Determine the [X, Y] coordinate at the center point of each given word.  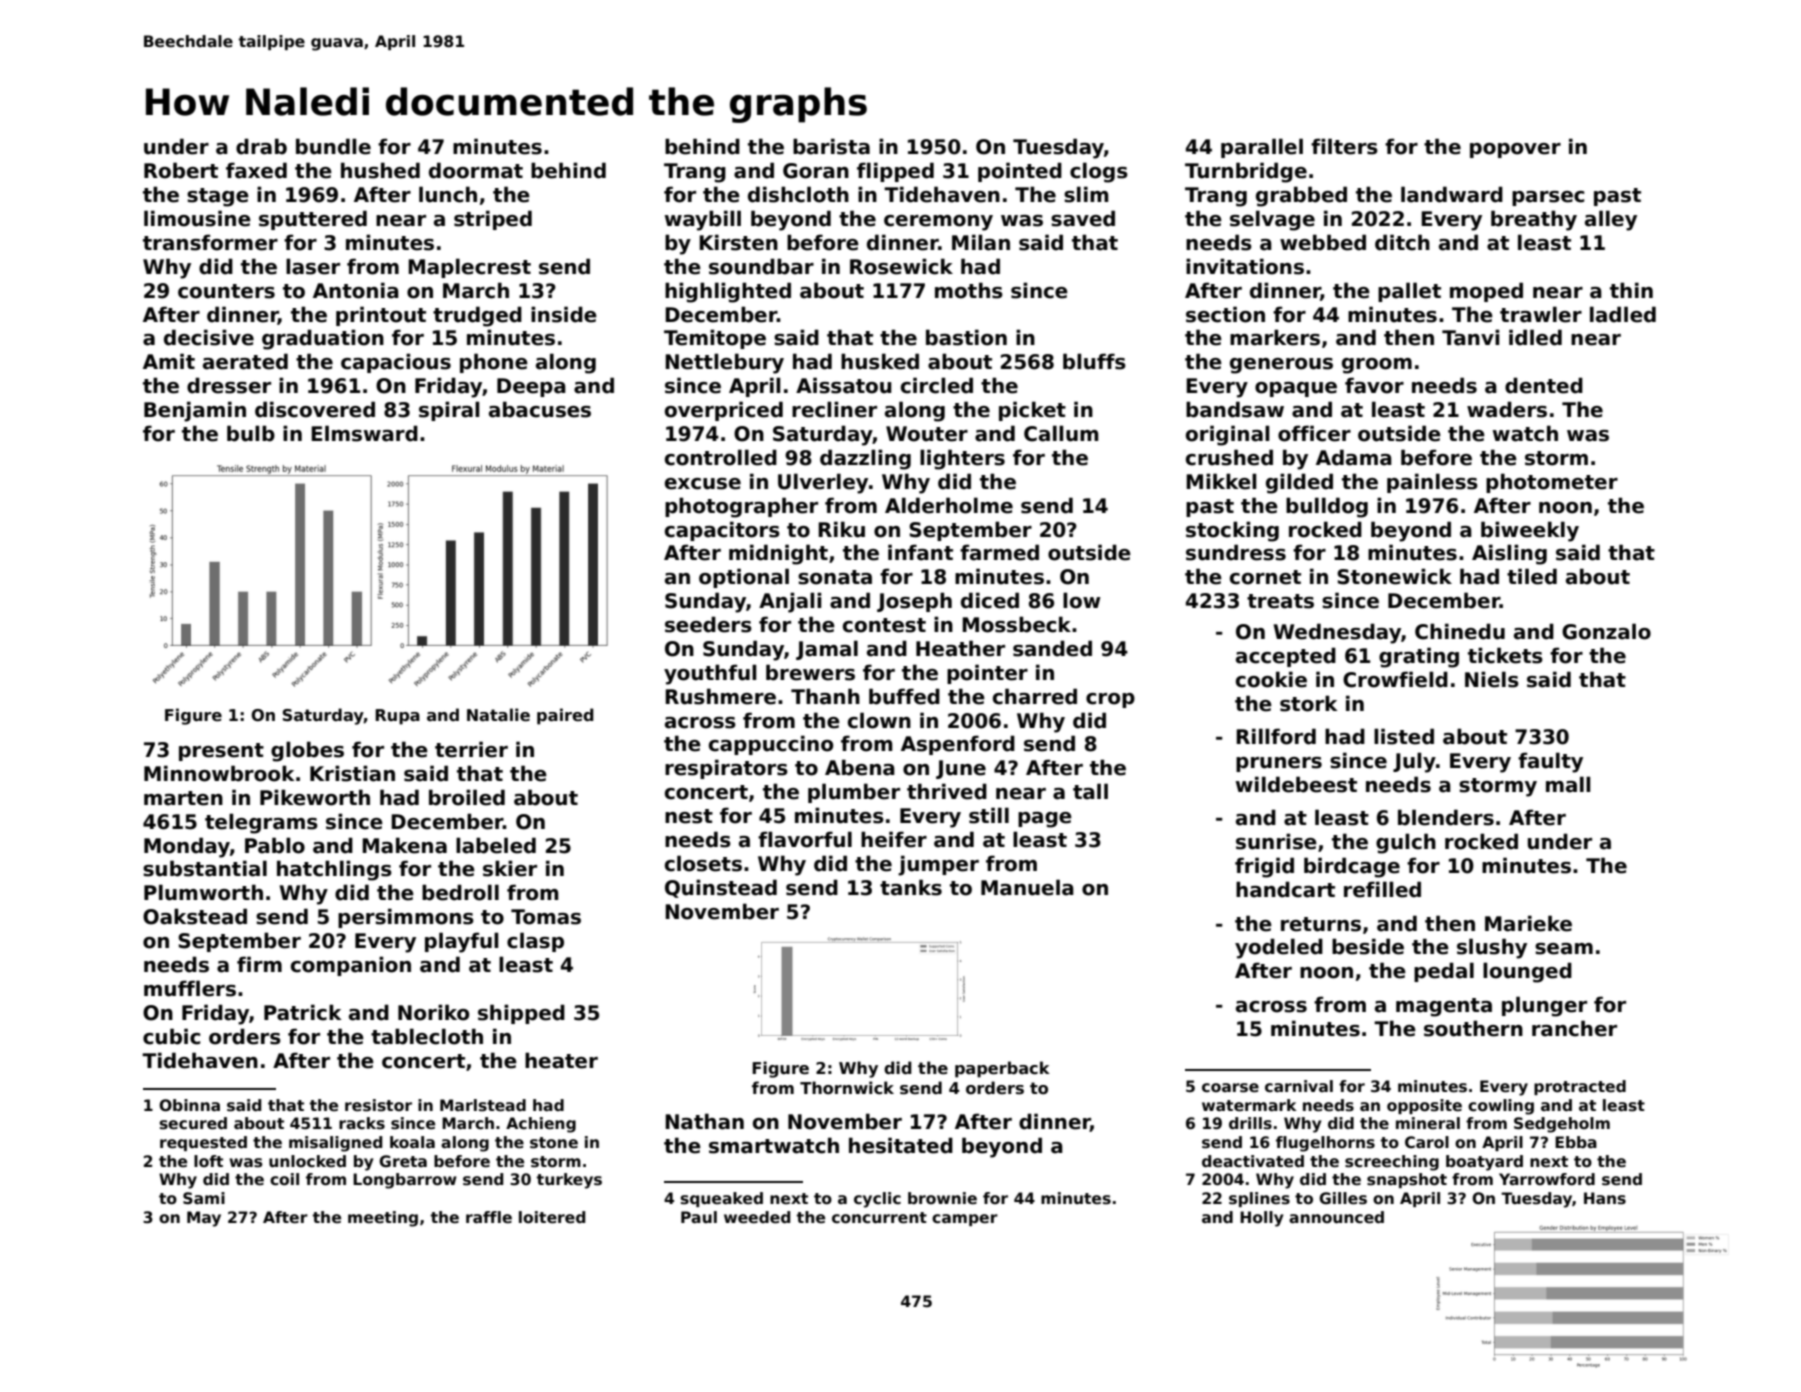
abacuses [540, 409]
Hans [1605, 1198]
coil [284, 1179]
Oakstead [195, 916]
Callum [1061, 433]
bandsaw [1235, 409]
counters [226, 291]
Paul [699, 1217]
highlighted [728, 292]
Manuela [1027, 887]
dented [1544, 385]
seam [1564, 949]
